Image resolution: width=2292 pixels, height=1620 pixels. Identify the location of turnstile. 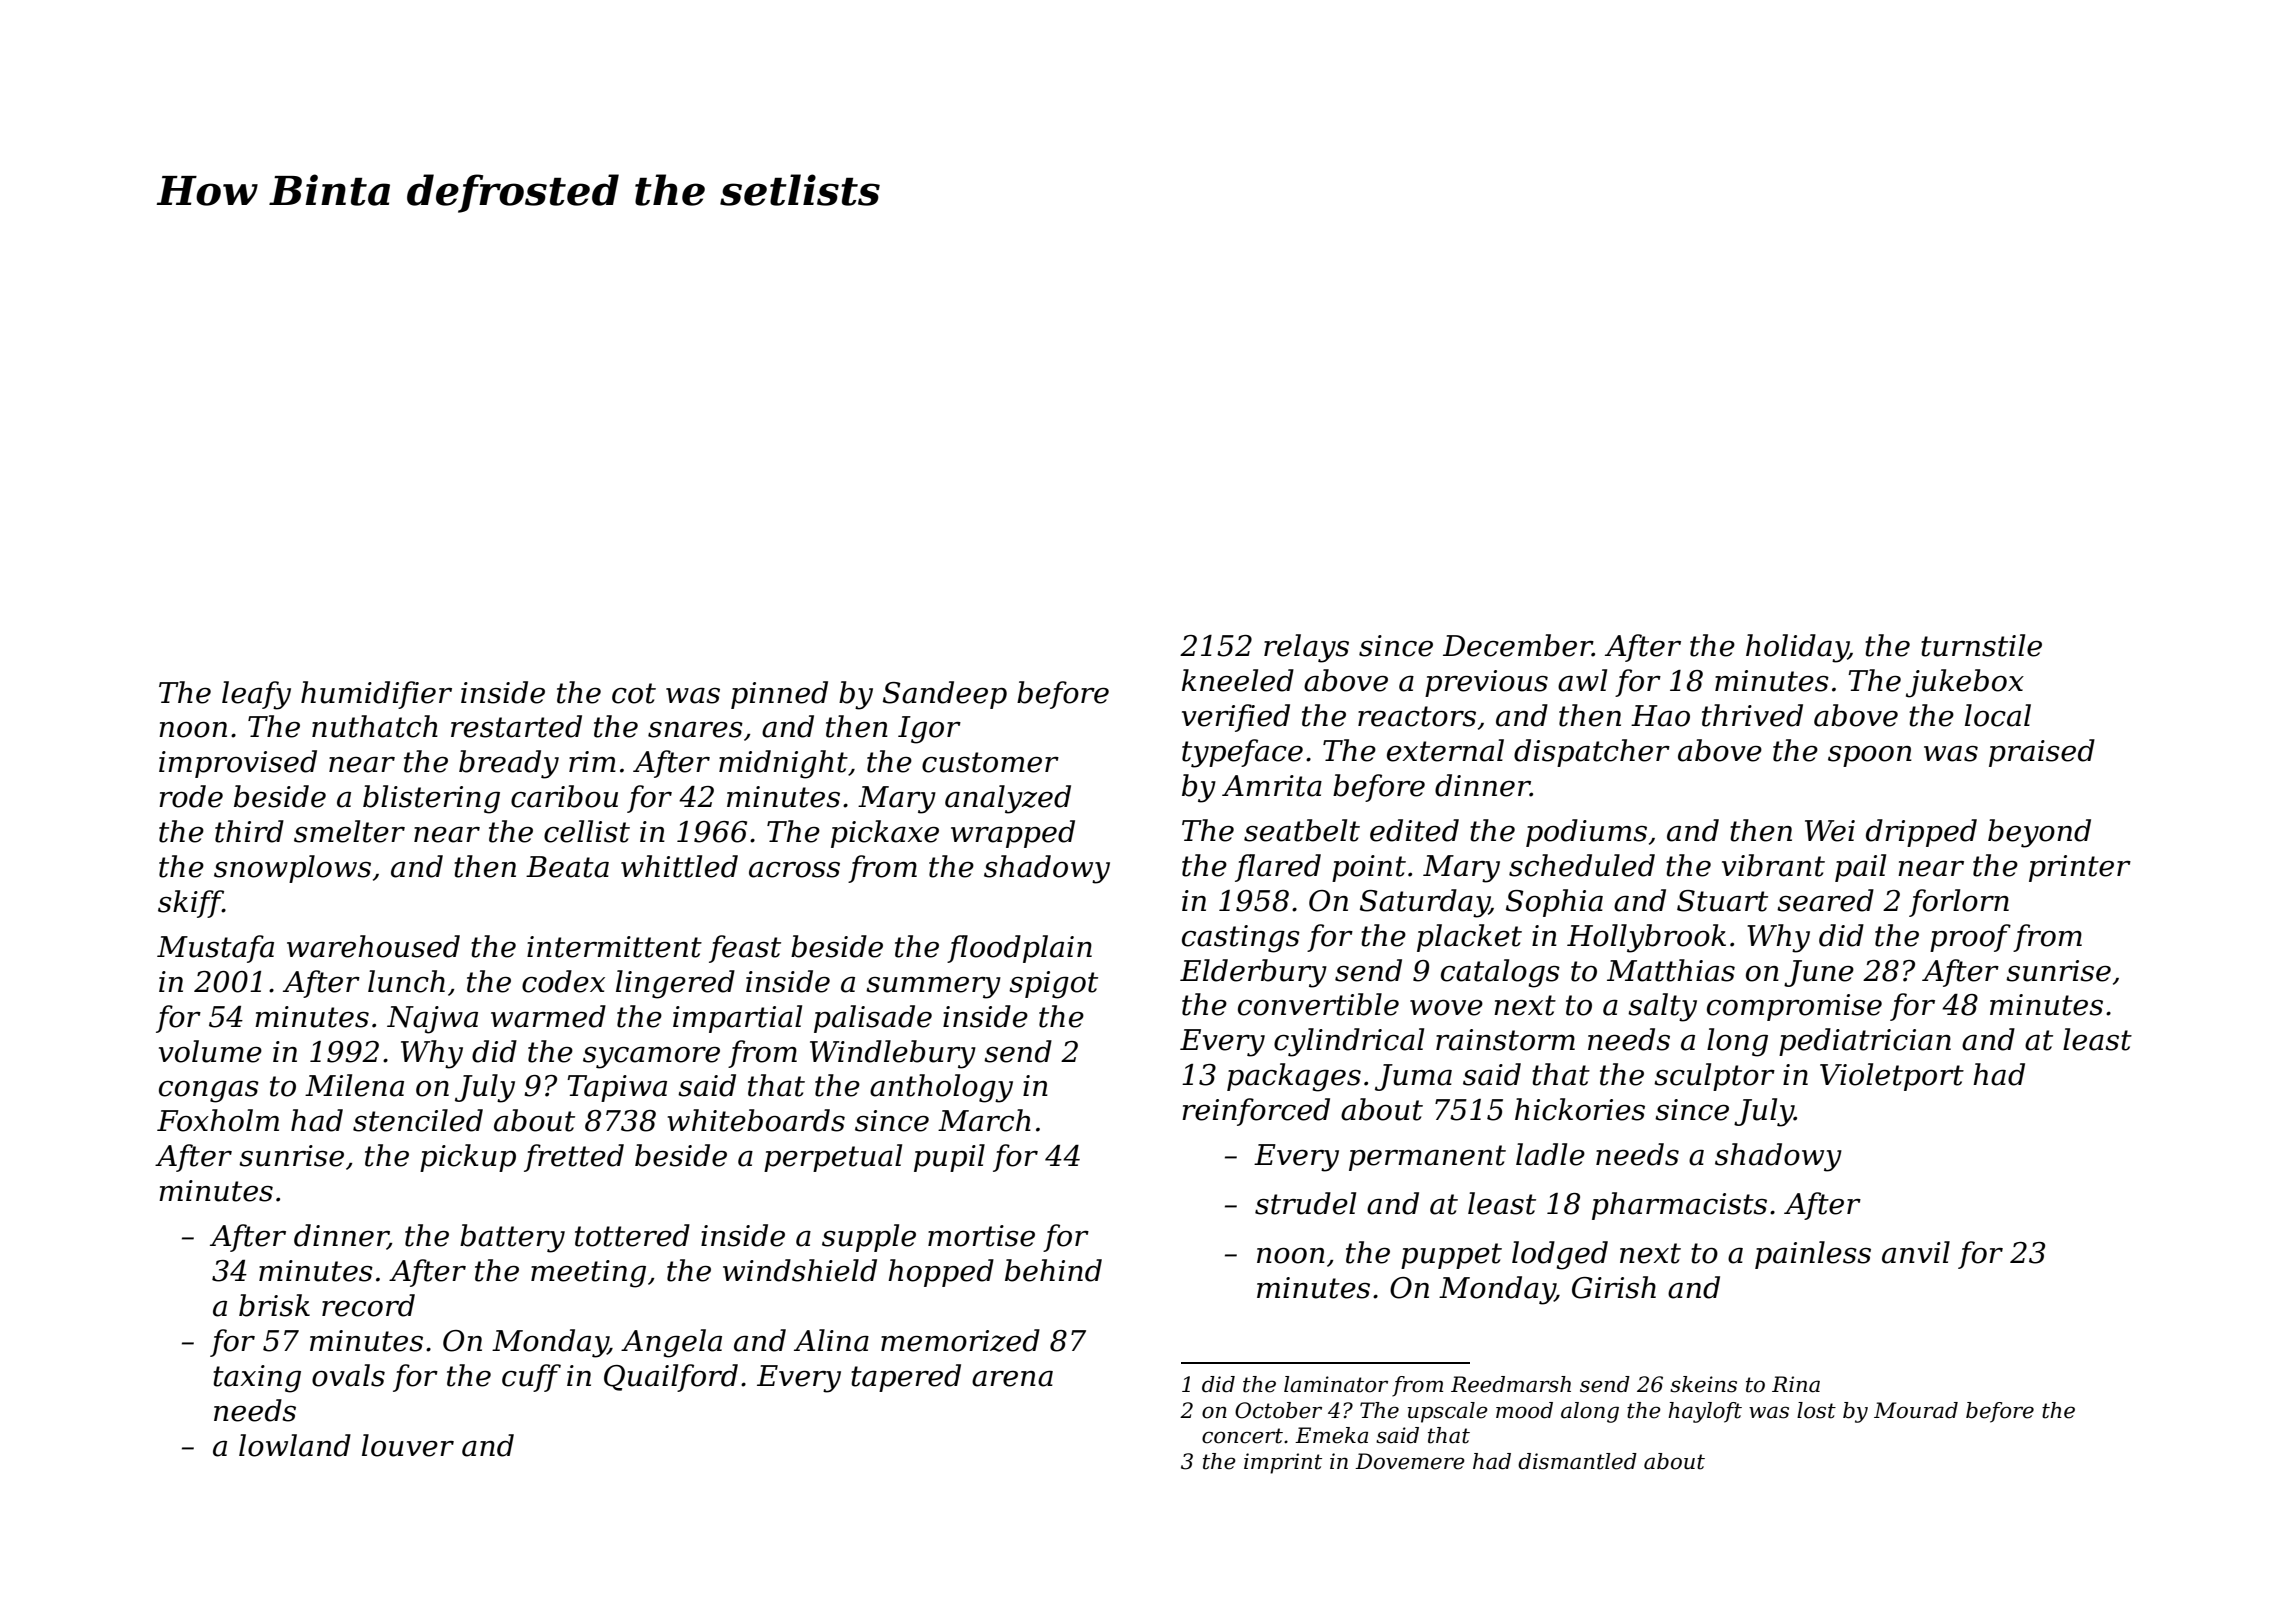
(1981, 645).
